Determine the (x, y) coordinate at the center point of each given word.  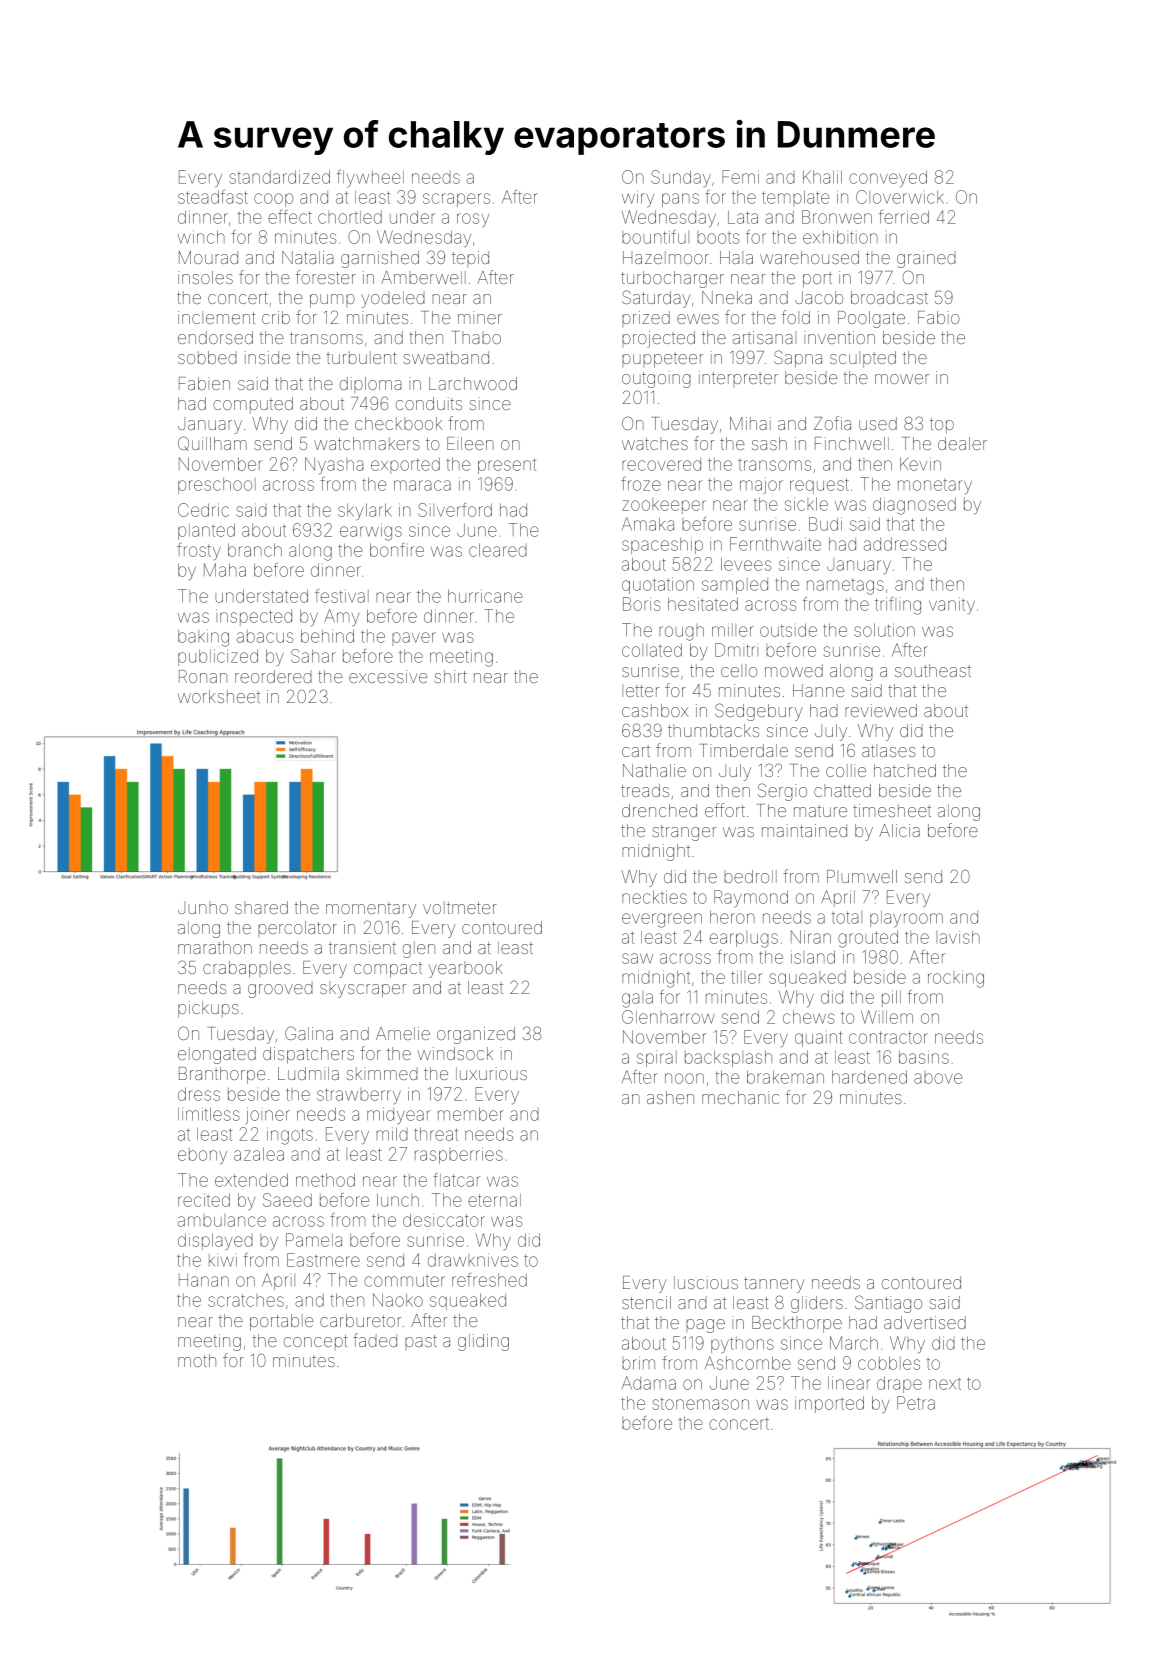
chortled (350, 217)
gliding (483, 1342)
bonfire (397, 550)
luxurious (491, 1073)
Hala (736, 257)
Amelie (403, 1033)
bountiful (655, 237)
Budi (825, 524)
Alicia (899, 830)
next (945, 1384)
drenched (659, 810)
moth (197, 1360)
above (938, 1077)
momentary (371, 910)
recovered (661, 464)
